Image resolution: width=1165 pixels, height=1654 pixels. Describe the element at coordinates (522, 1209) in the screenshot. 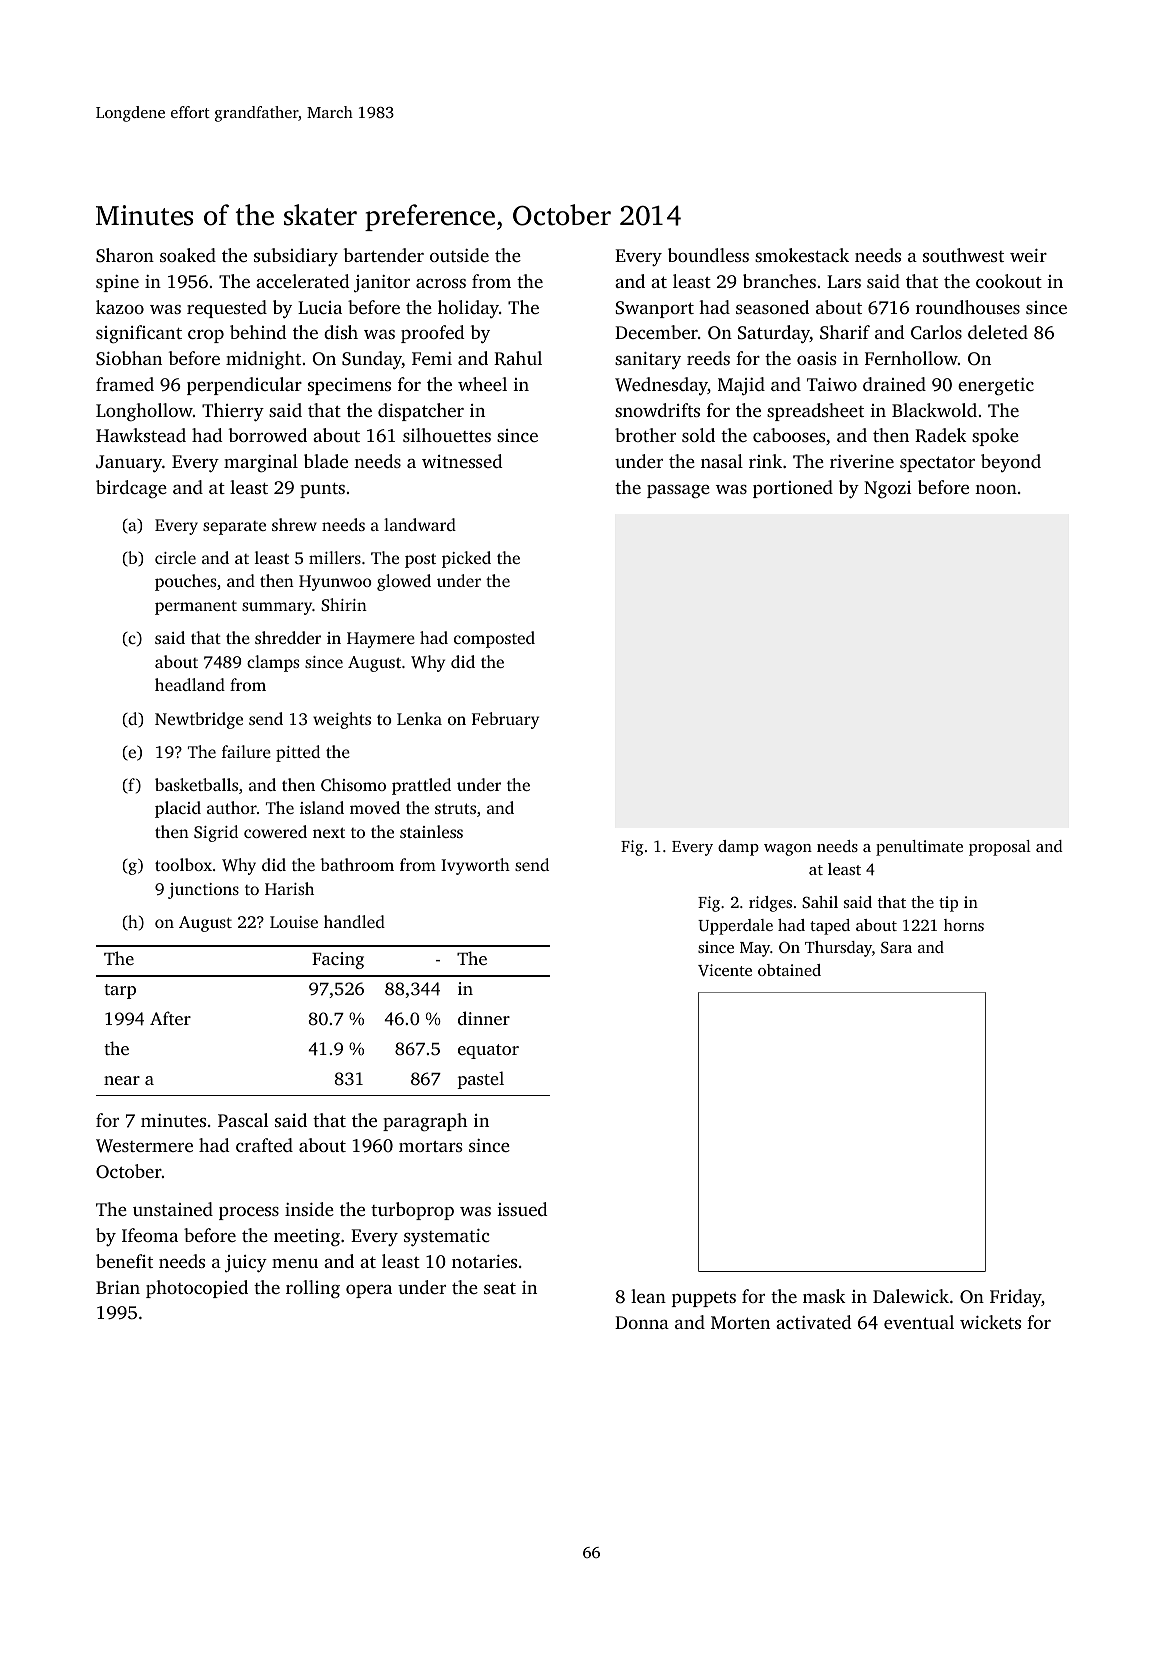

I see `issued` at that location.
